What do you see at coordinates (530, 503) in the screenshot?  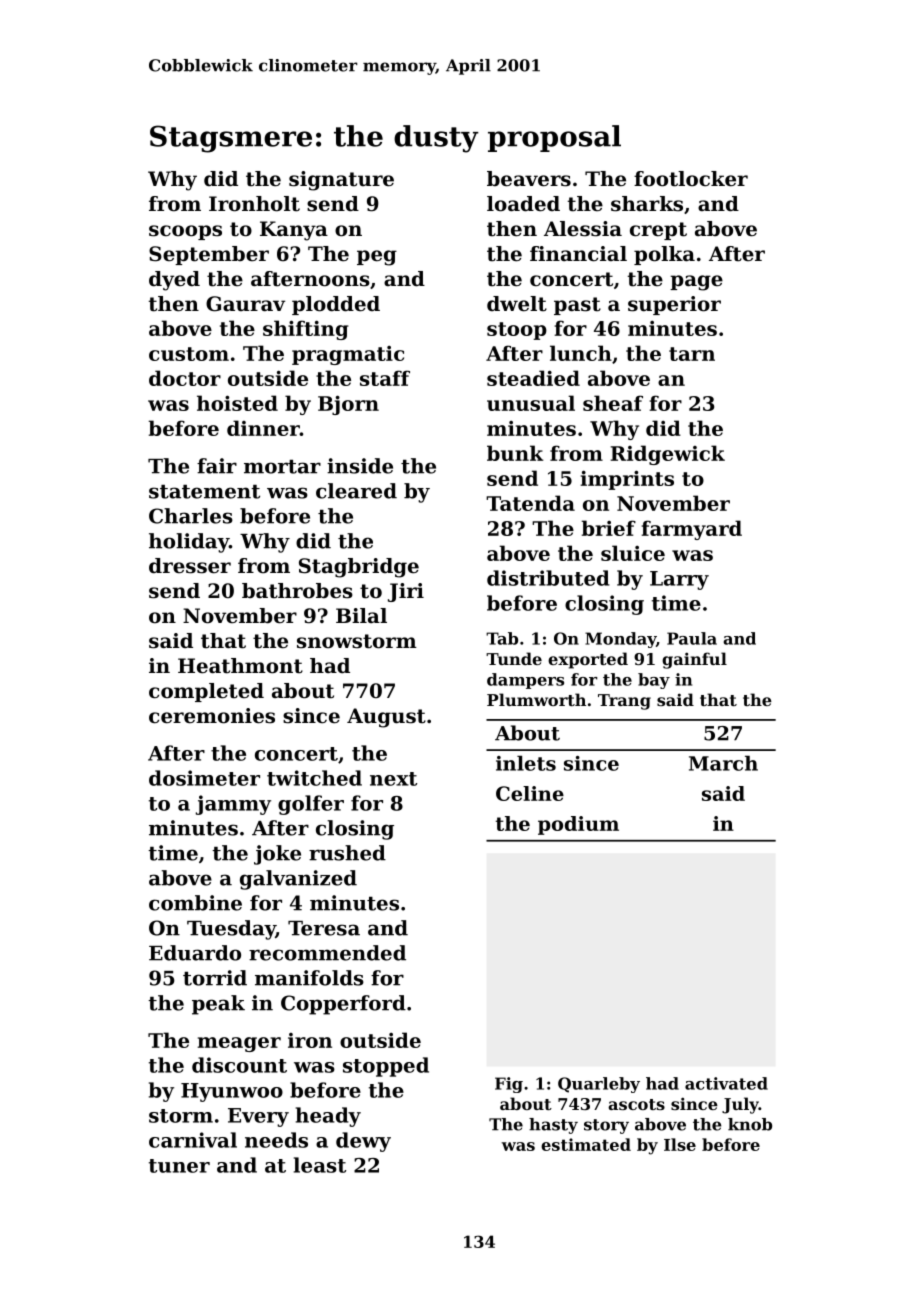 I see `Tatenda` at bounding box center [530, 503].
